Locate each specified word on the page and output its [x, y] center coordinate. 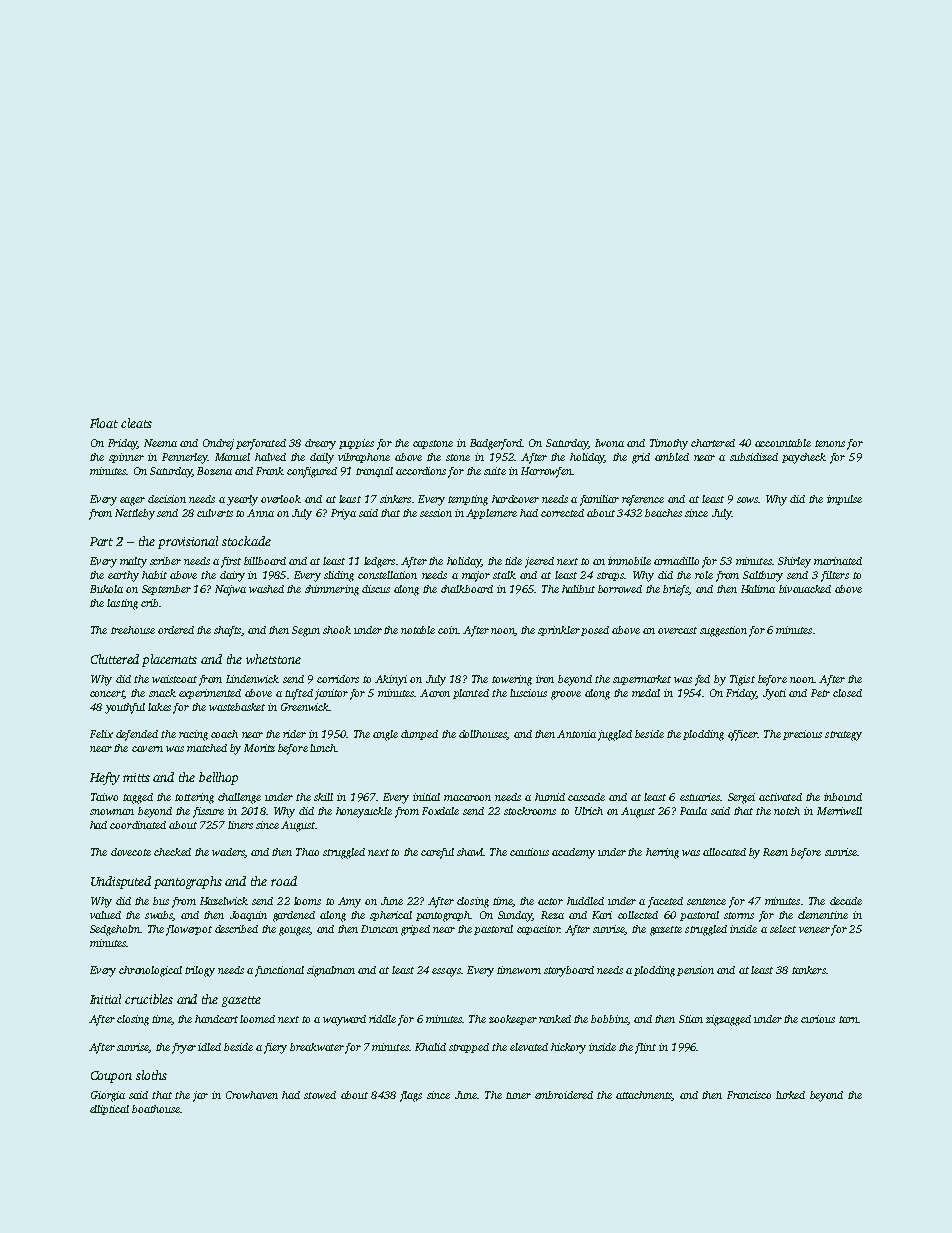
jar [200, 1096]
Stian [691, 1019]
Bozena [214, 471]
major [476, 576]
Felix [101, 734]
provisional [188, 542]
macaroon [467, 798]
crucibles [149, 999]
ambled [672, 457]
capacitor [538, 930]
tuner [518, 1095]
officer [742, 735]
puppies [356, 444]
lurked [790, 1095]
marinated [838, 561]
